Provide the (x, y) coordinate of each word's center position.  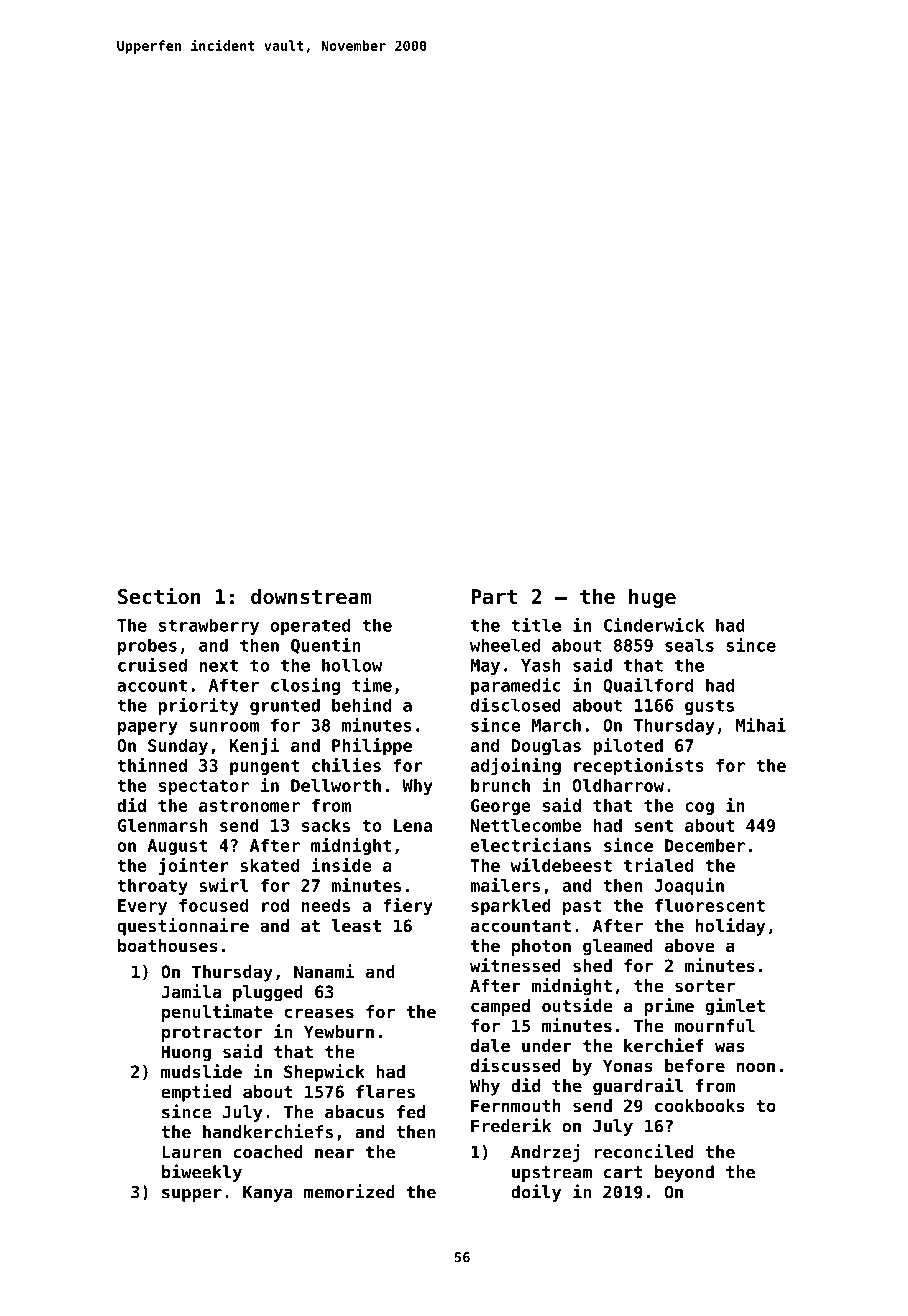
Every (142, 907)
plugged (268, 993)
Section (159, 596)
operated (310, 626)
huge (652, 598)
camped (500, 1007)
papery (148, 728)
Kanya (268, 1194)
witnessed (515, 965)
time (372, 684)
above (690, 945)
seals (689, 645)
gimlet (735, 1007)
